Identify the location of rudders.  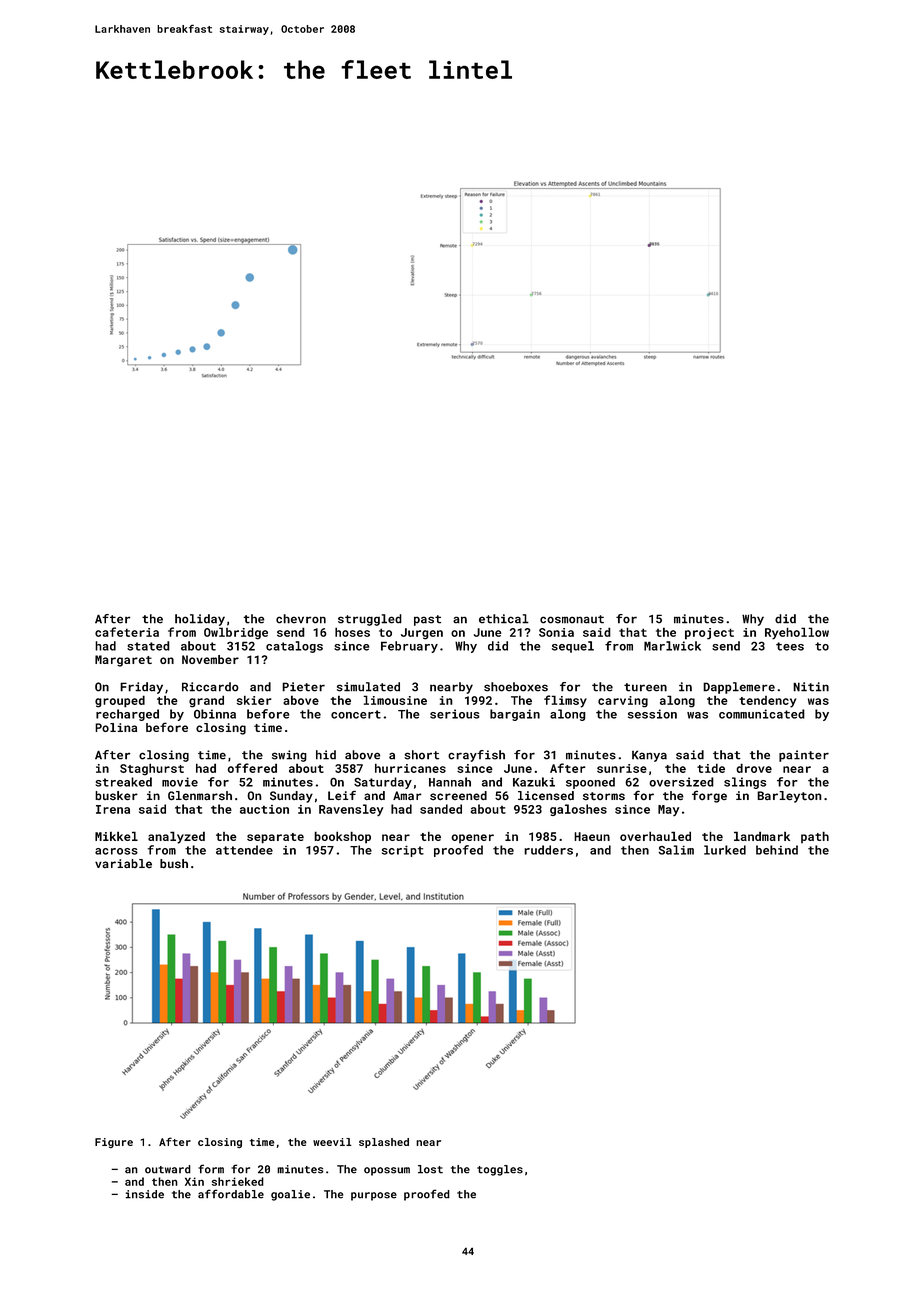
(548, 850).
